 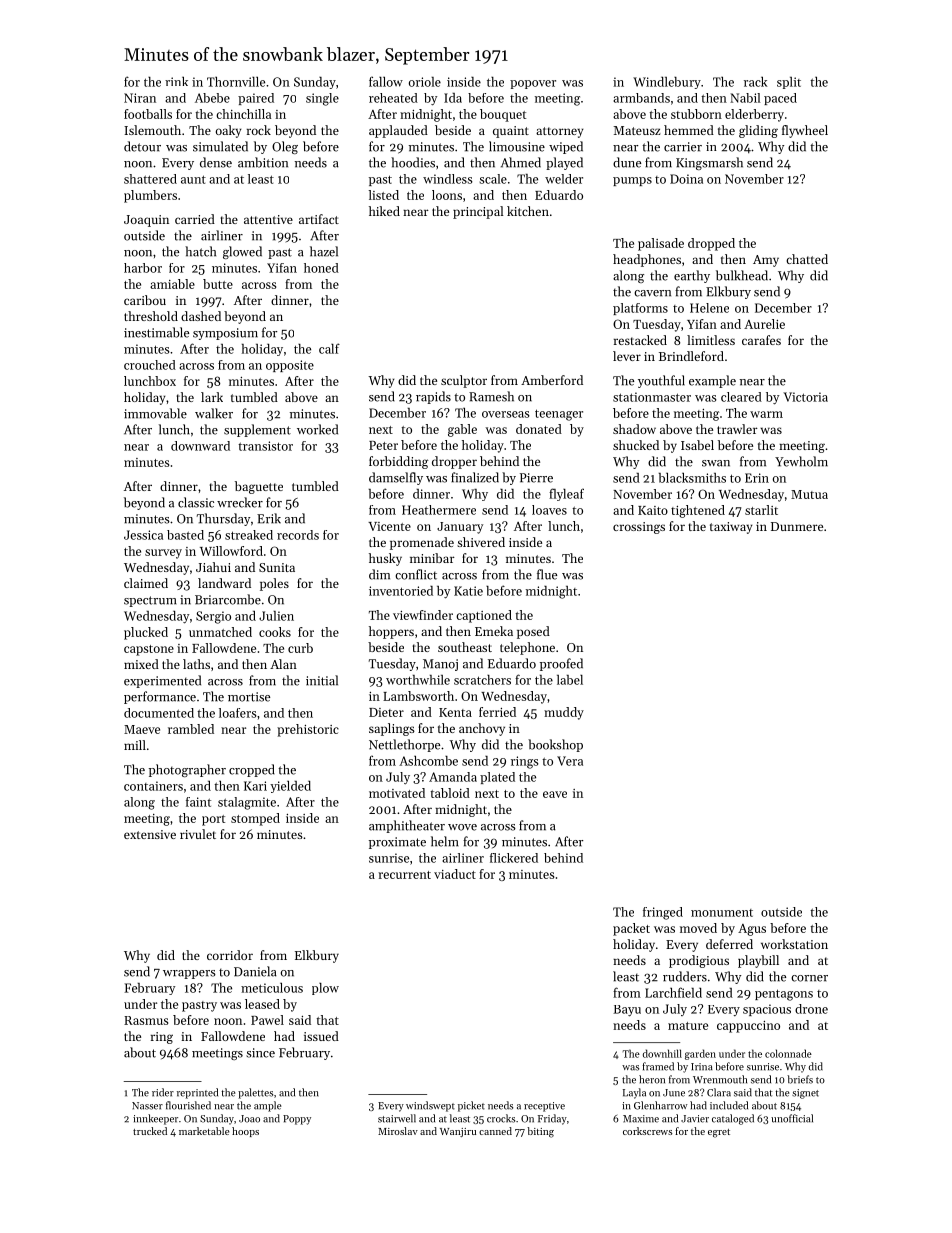 I want to click on monument, so click(x=722, y=913).
